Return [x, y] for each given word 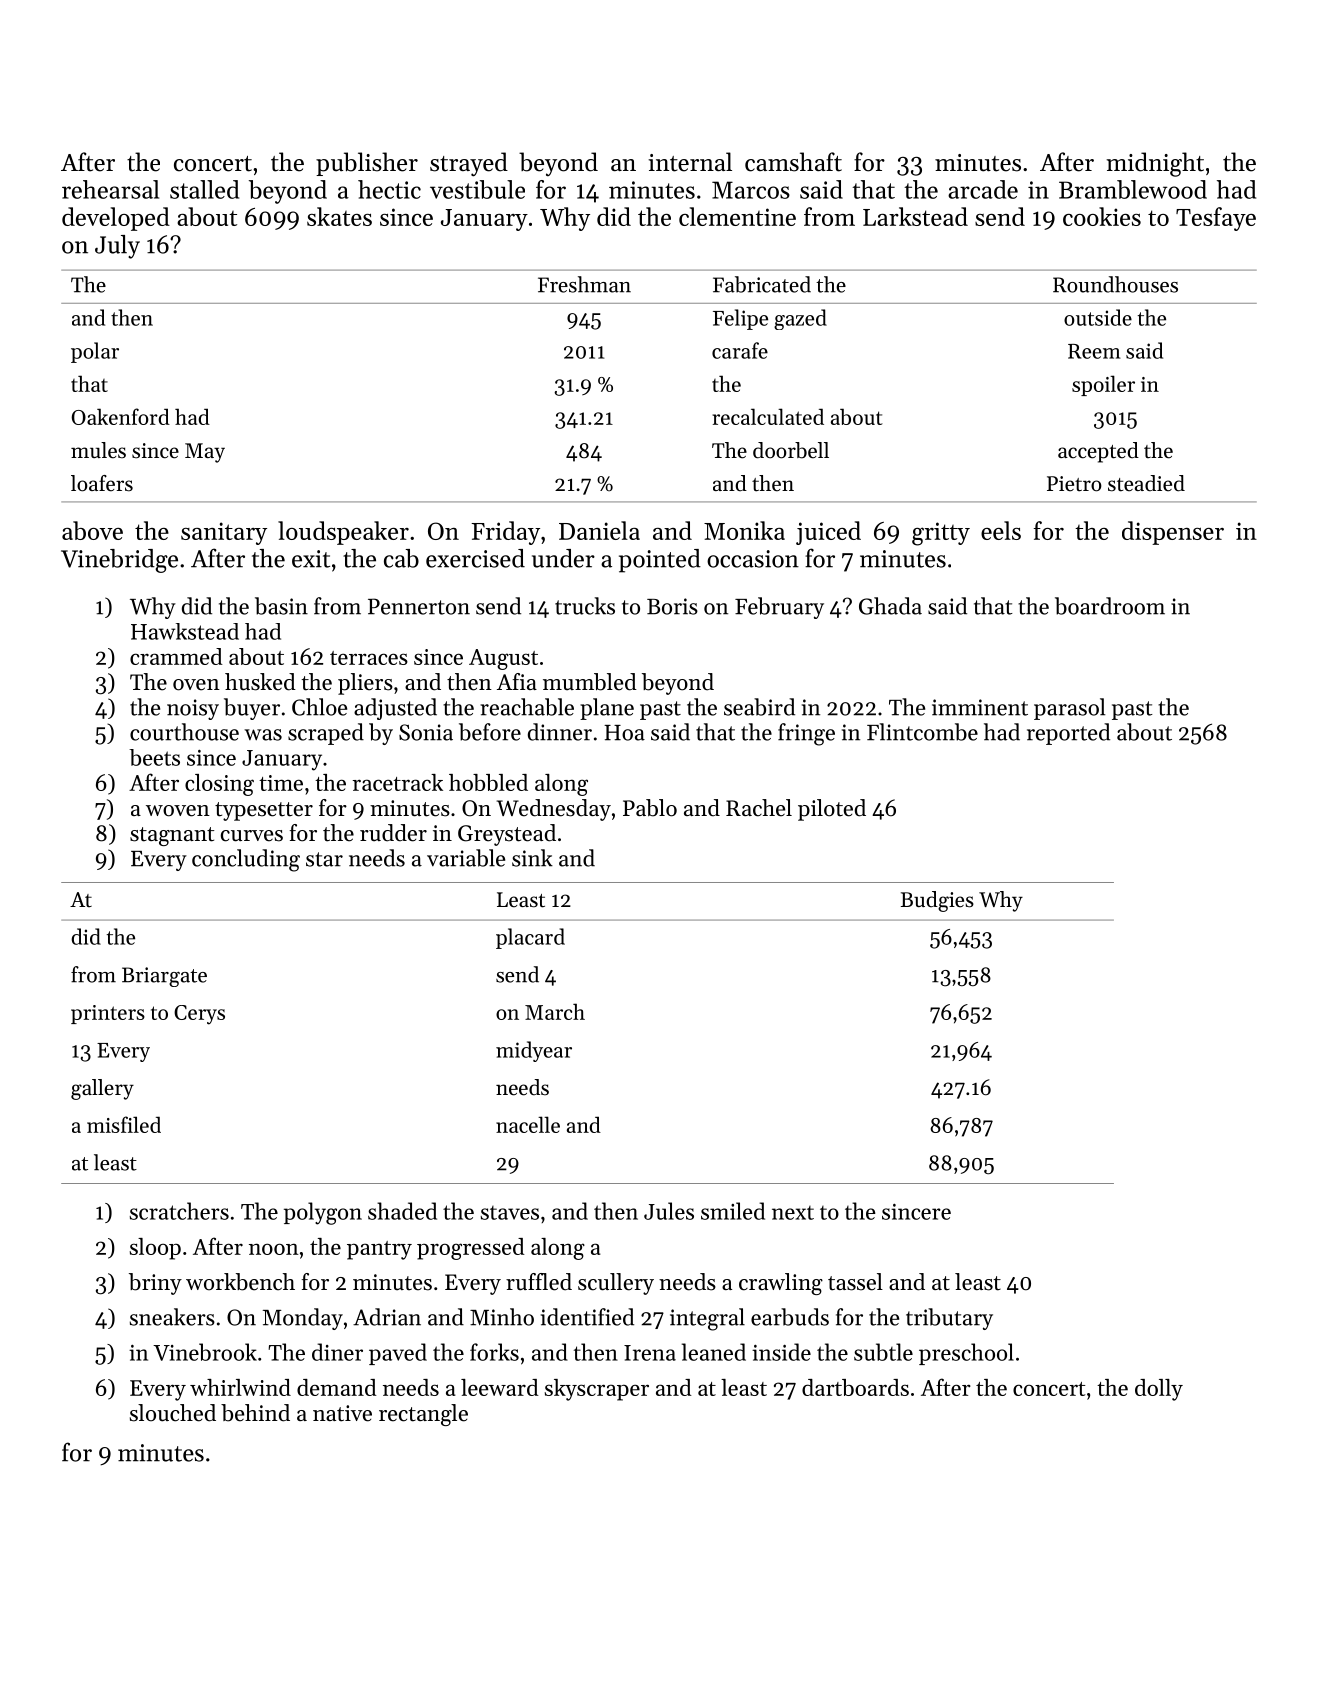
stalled [204, 189]
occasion [753, 559]
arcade [983, 189]
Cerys [199, 1015]
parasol [1070, 709]
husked [260, 682]
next [793, 1213]
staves [510, 1213]
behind [255, 1413]
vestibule [477, 189]
